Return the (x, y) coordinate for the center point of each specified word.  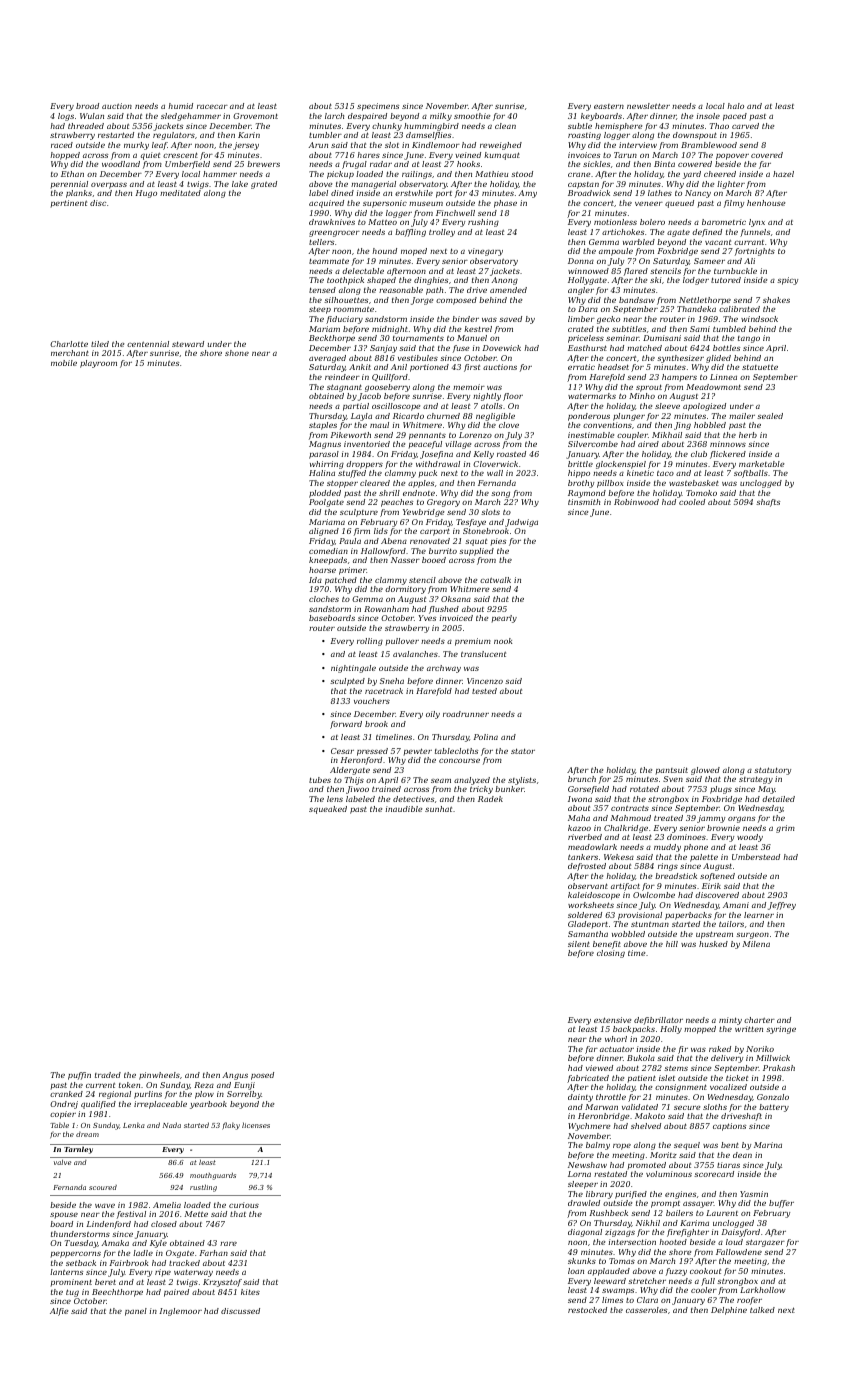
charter (759, 1020)
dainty (580, 1098)
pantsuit (672, 771)
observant (588, 886)
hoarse (322, 570)
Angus (235, 1076)
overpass (109, 186)
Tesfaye (471, 523)
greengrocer (334, 234)
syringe (781, 1030)
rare (228, 1244)
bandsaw (637, 300)
